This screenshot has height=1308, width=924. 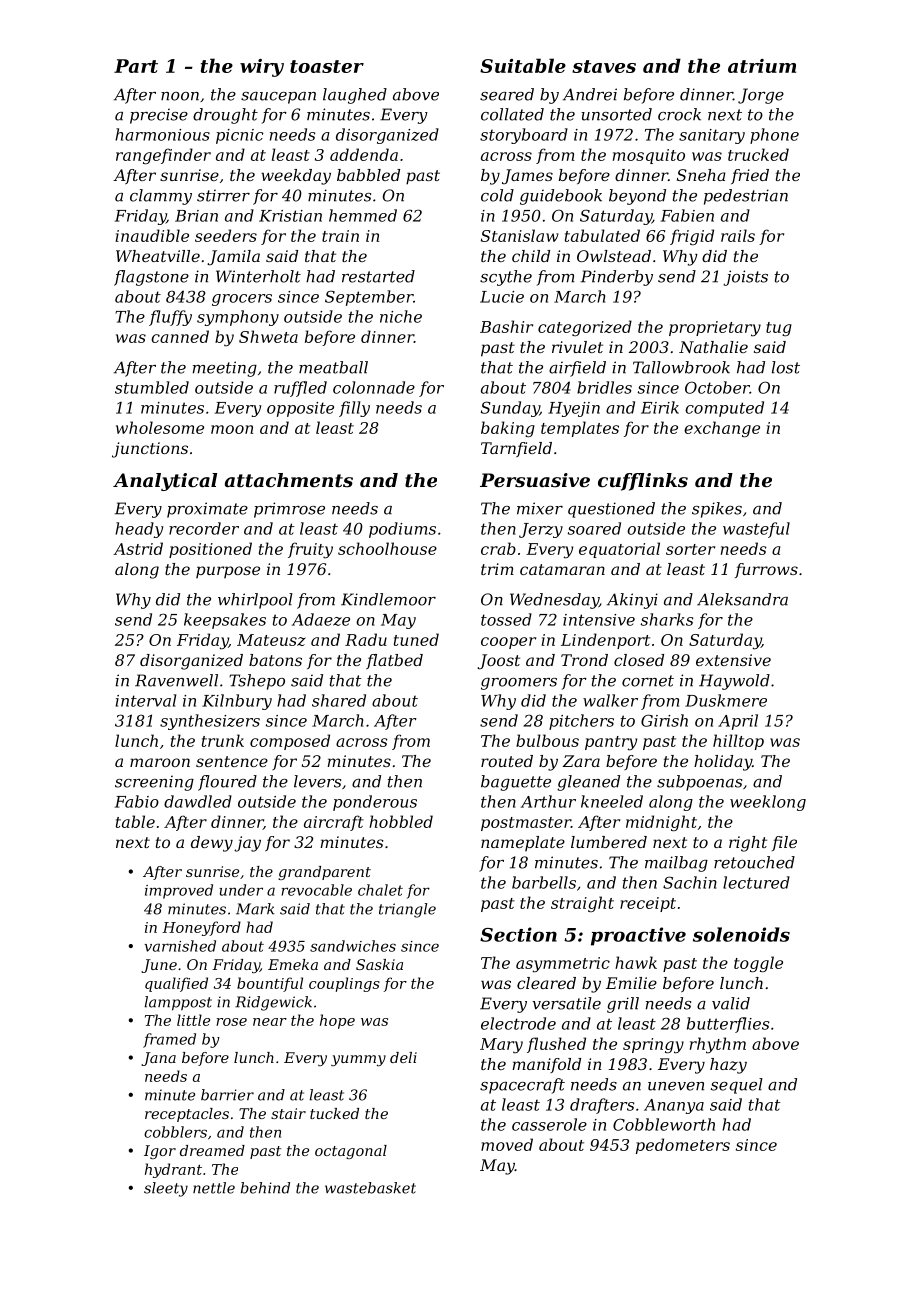 What do you see at coordinates (623, 1005) in the screenshot?
I see `grill` at bounding box center [623, 1005].
